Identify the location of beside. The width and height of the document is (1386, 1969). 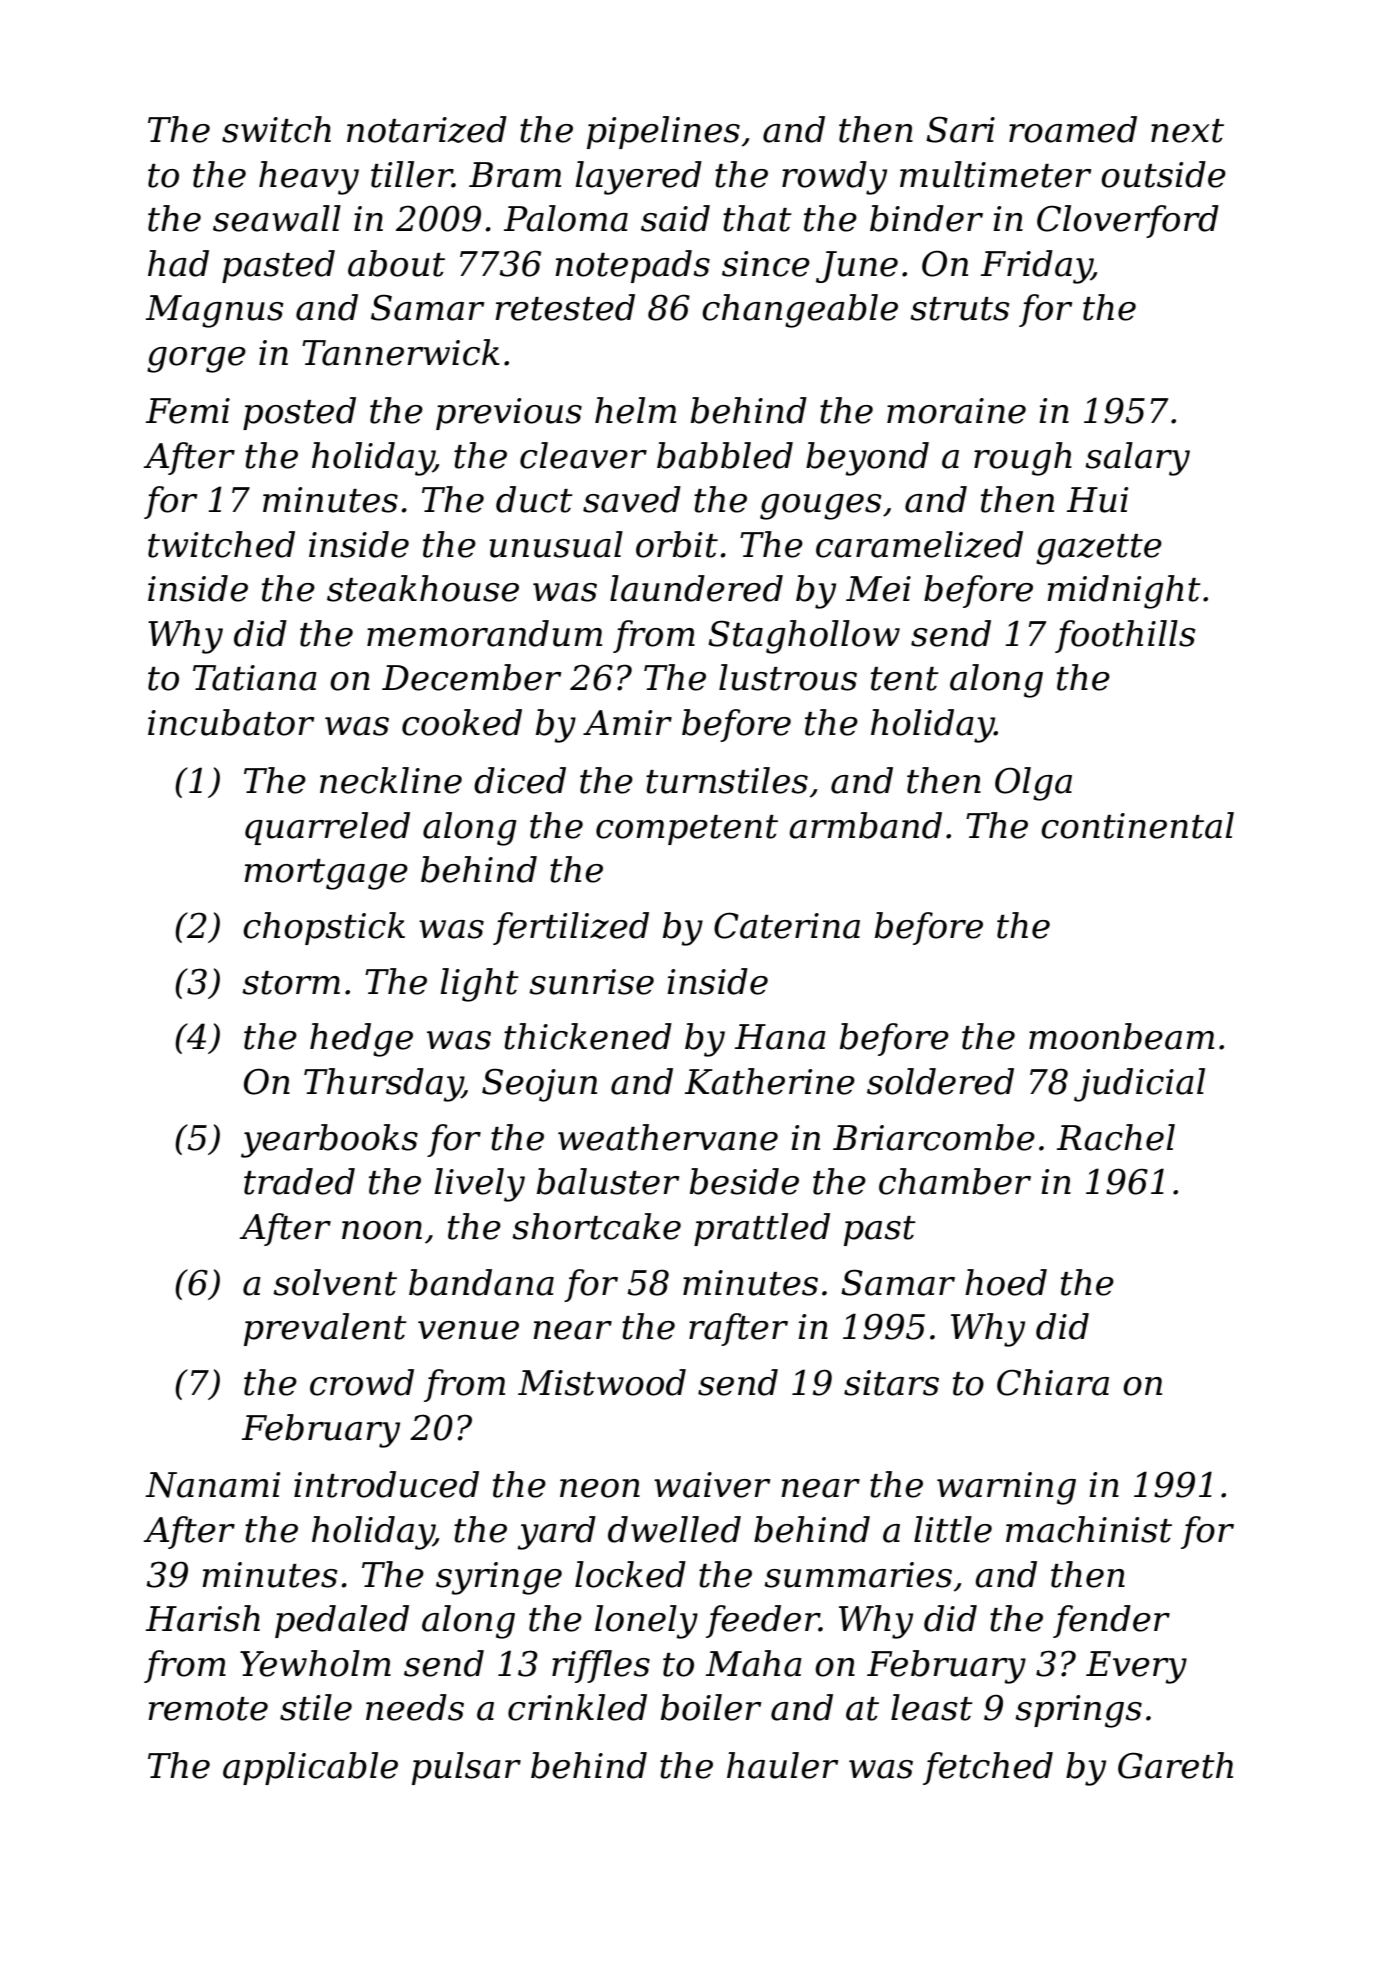
(744, 1181).
